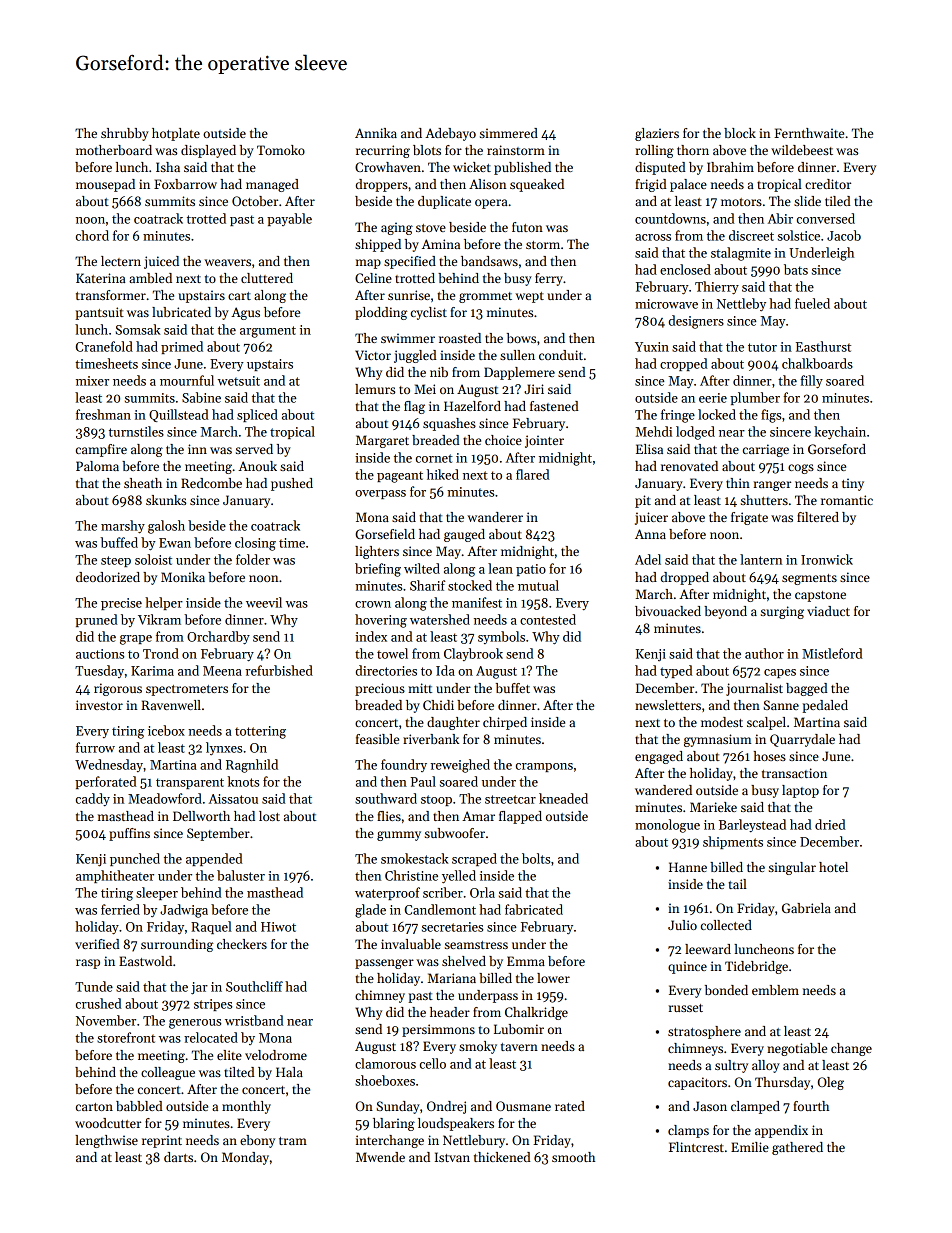 This image has width=952, height=1233. What do you see at coordinates (376, 133) in the image?
I see `Annika` at bounding box center [376, 133].
